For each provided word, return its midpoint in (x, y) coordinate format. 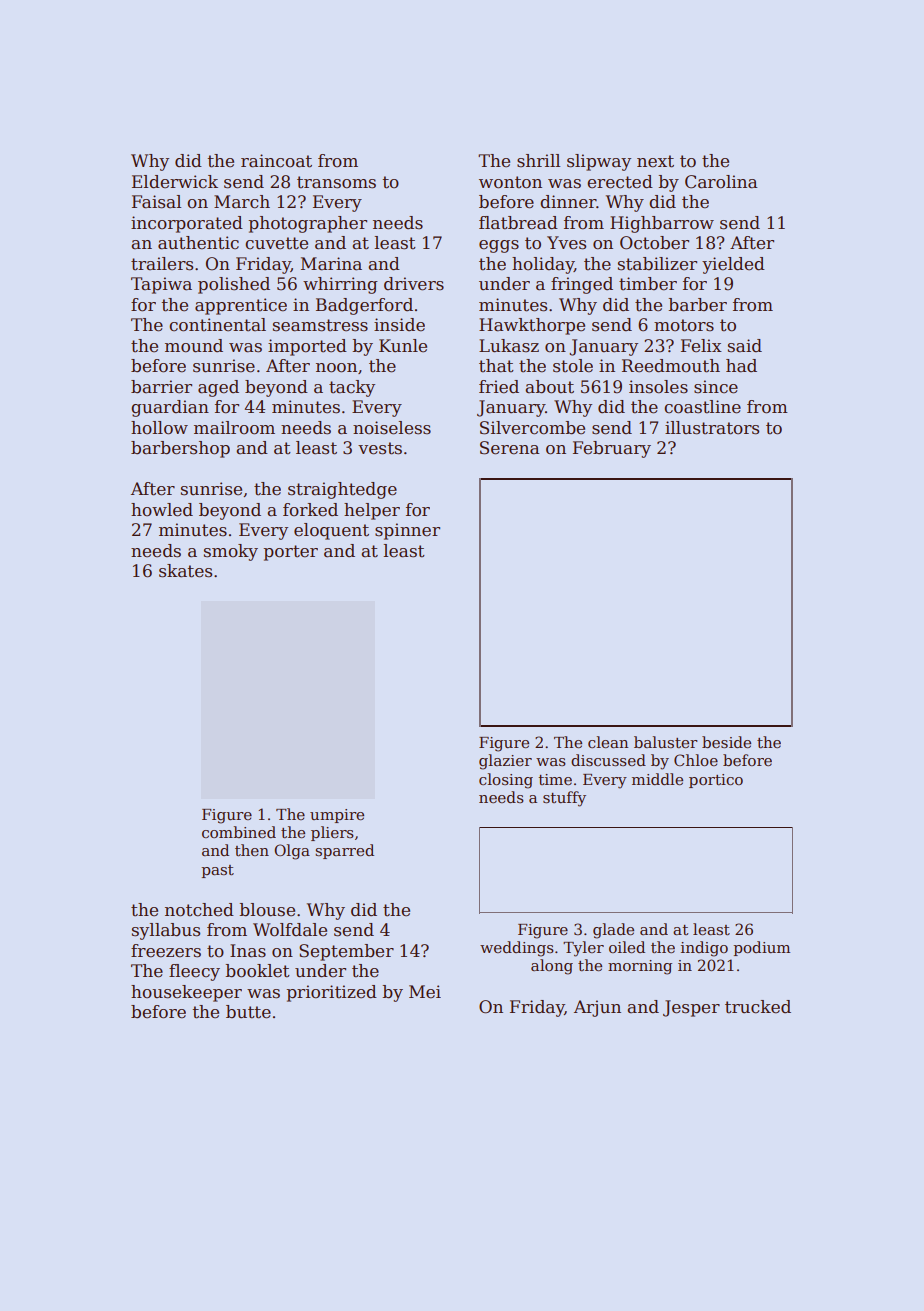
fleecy (194, 972)
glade (613, 931)
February (612, 449)
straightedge (342, 490)
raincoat (276, 161)
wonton (510, 182)
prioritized (331, 993)
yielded (733, 265)
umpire (337, 816)
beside (726, 742)
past (217, 871)
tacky (352, 388)
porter (290, 553)
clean (608, 742)
